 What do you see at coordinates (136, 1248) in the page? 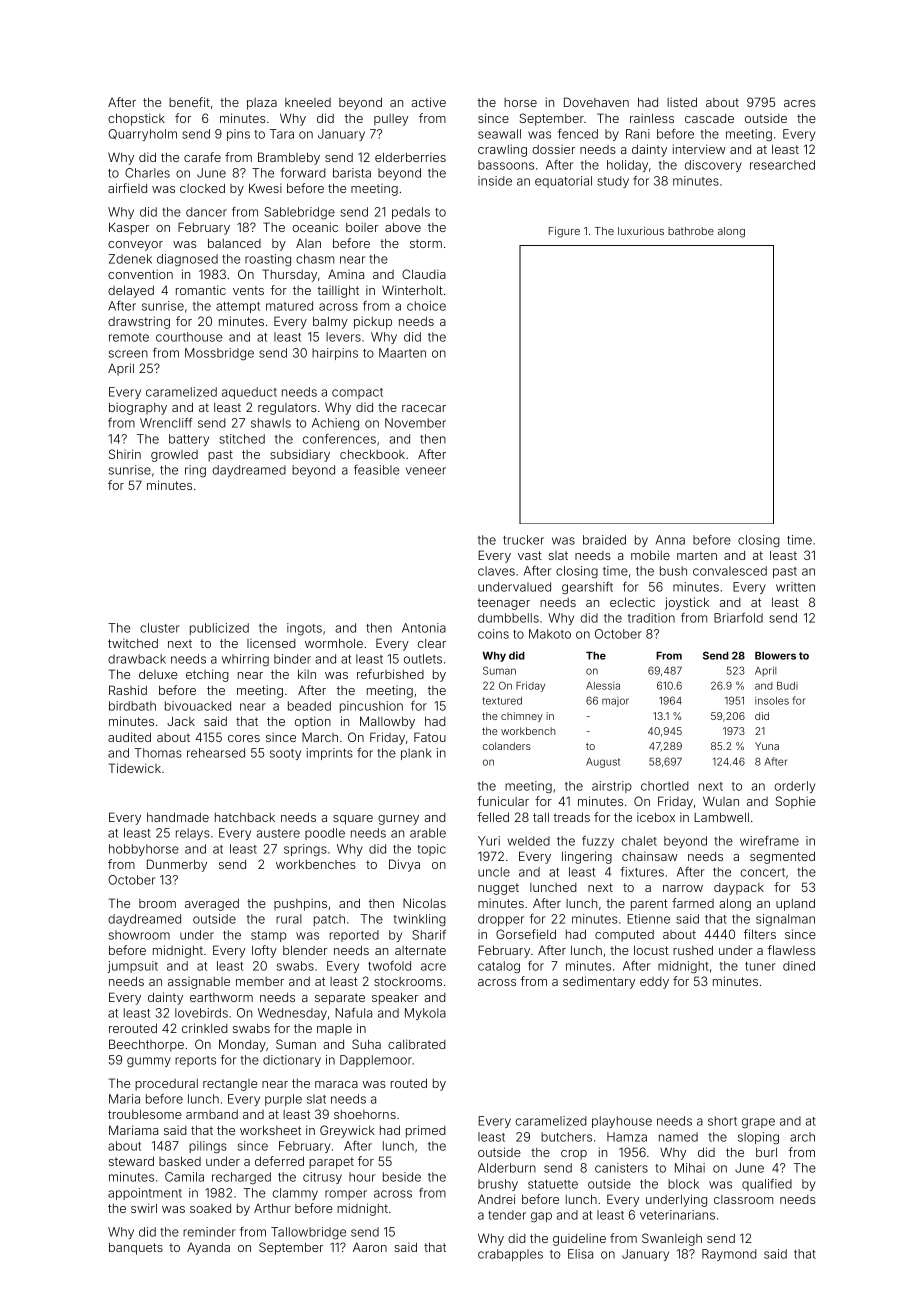
I see `banquets` at bounding box center [136, 1248].
